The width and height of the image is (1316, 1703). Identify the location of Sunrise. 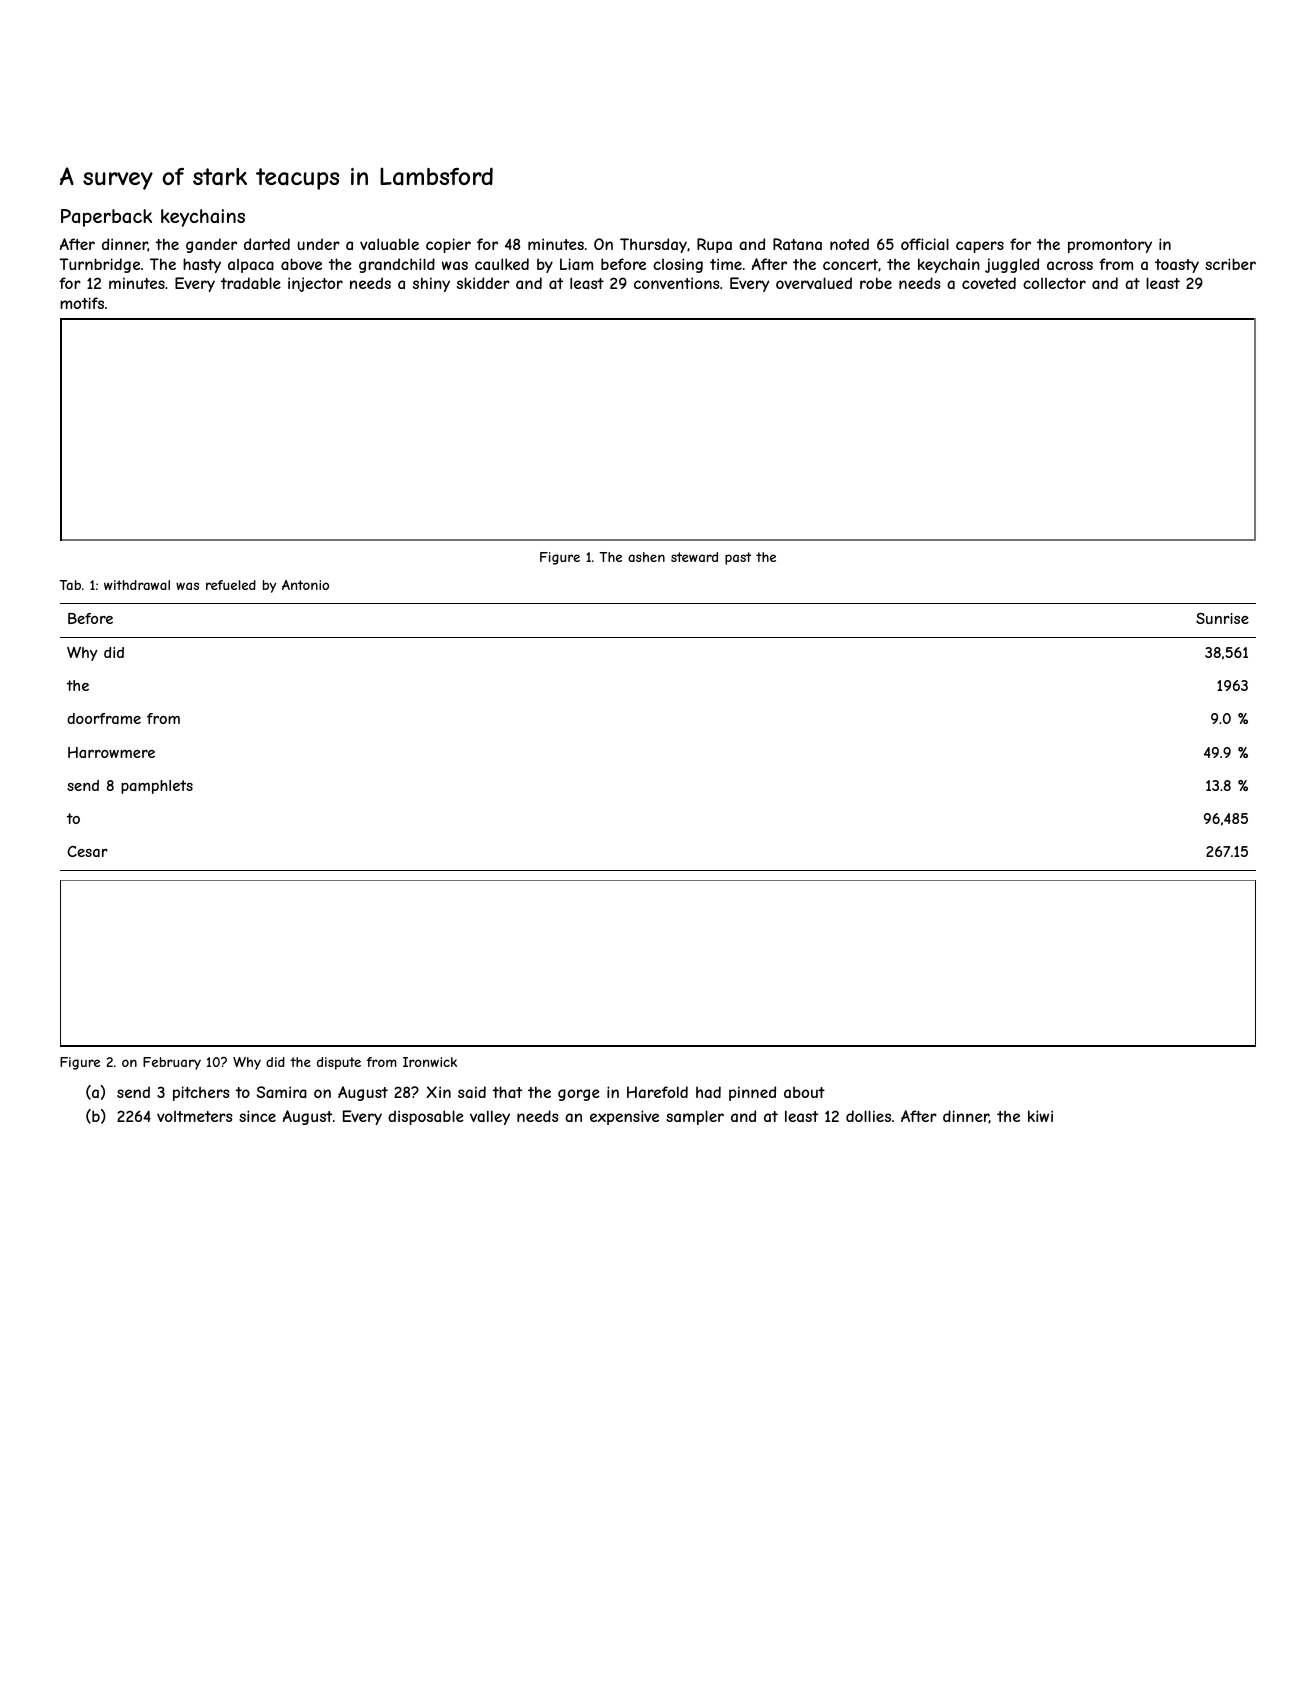
(1222, 618).
